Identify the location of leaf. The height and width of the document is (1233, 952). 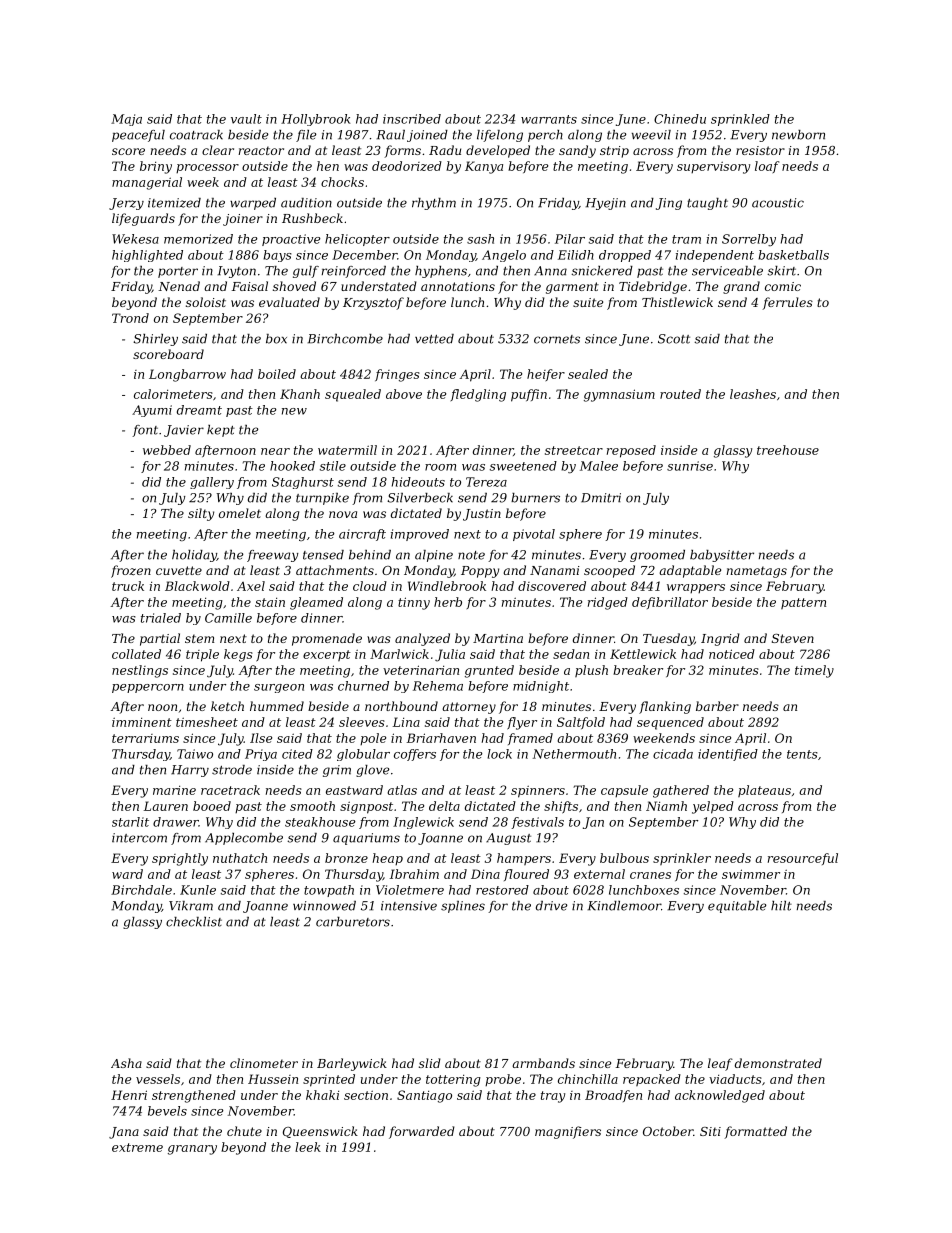
(720, 1064).
